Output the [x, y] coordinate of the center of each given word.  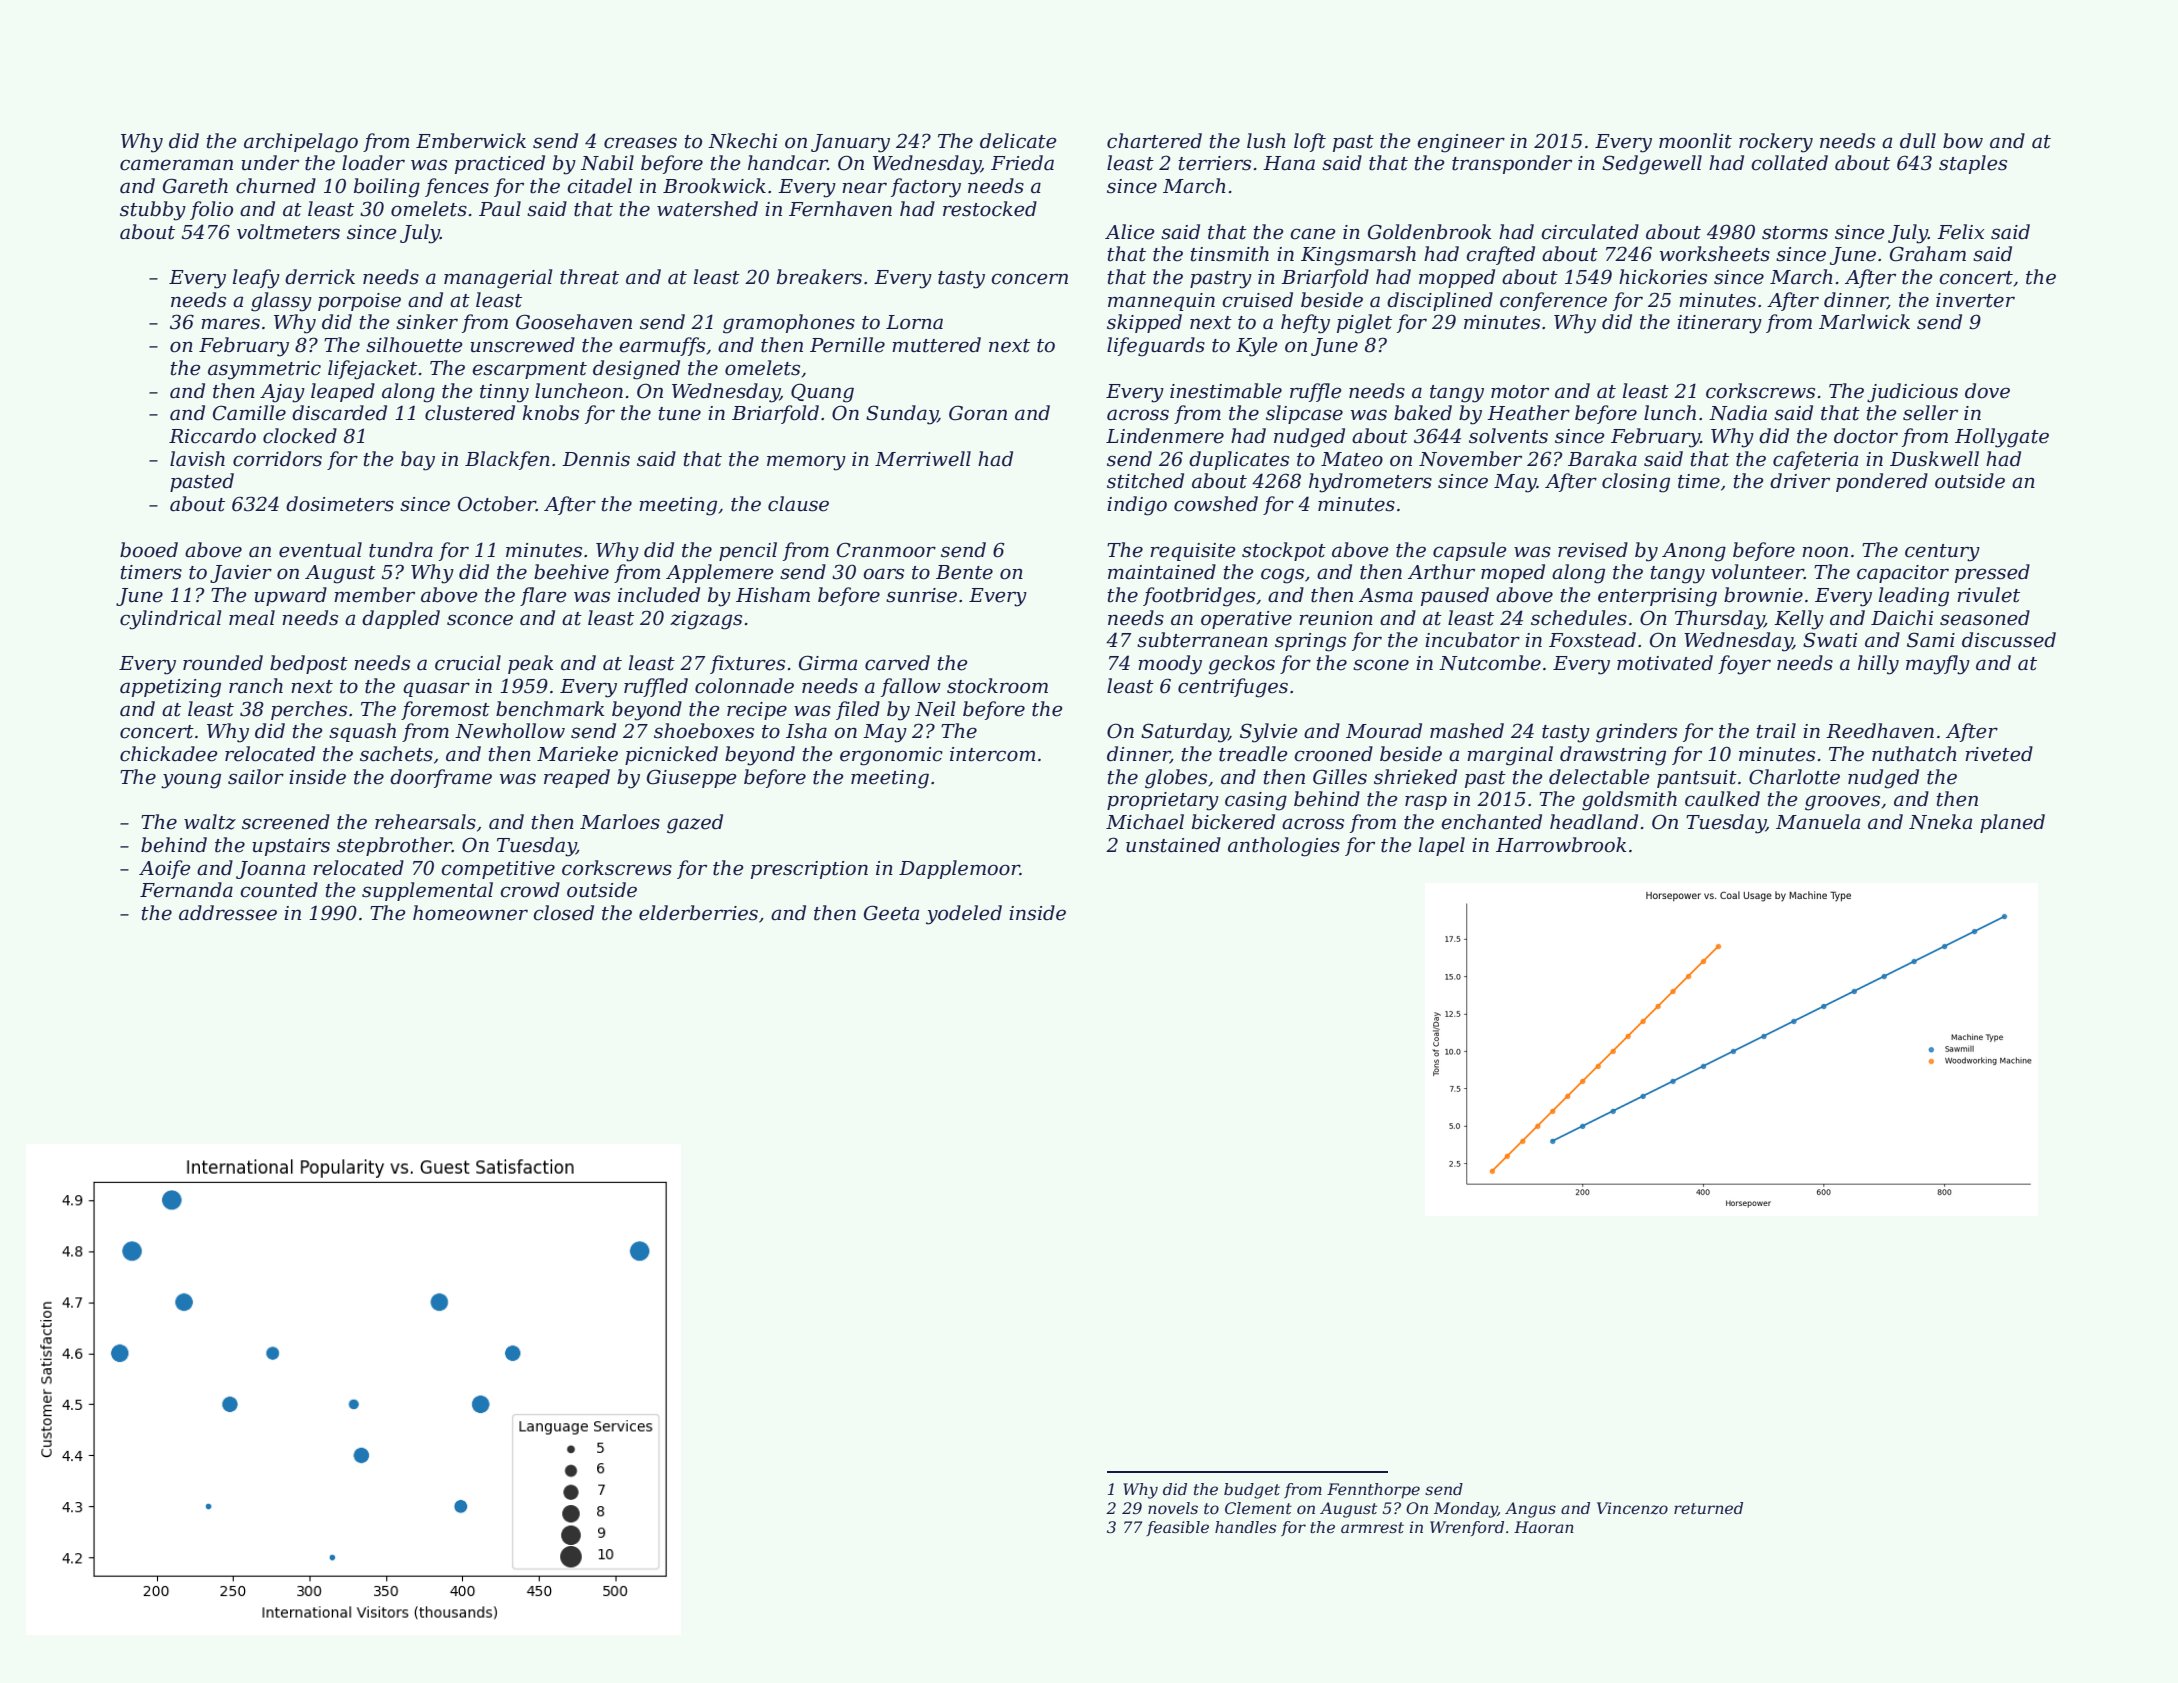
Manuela [1818, 822]
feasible [1177, 1528]
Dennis [596, 459]
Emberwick [471, 141]
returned [1708, 1508]
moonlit [1695, 141]
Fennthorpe [1373, 1491]
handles [1245, 1527]
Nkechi [742, 141]
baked [1423, 413]
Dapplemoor [959, 869]
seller [1930, 413]
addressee [228, 913]
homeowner [470, 913]
